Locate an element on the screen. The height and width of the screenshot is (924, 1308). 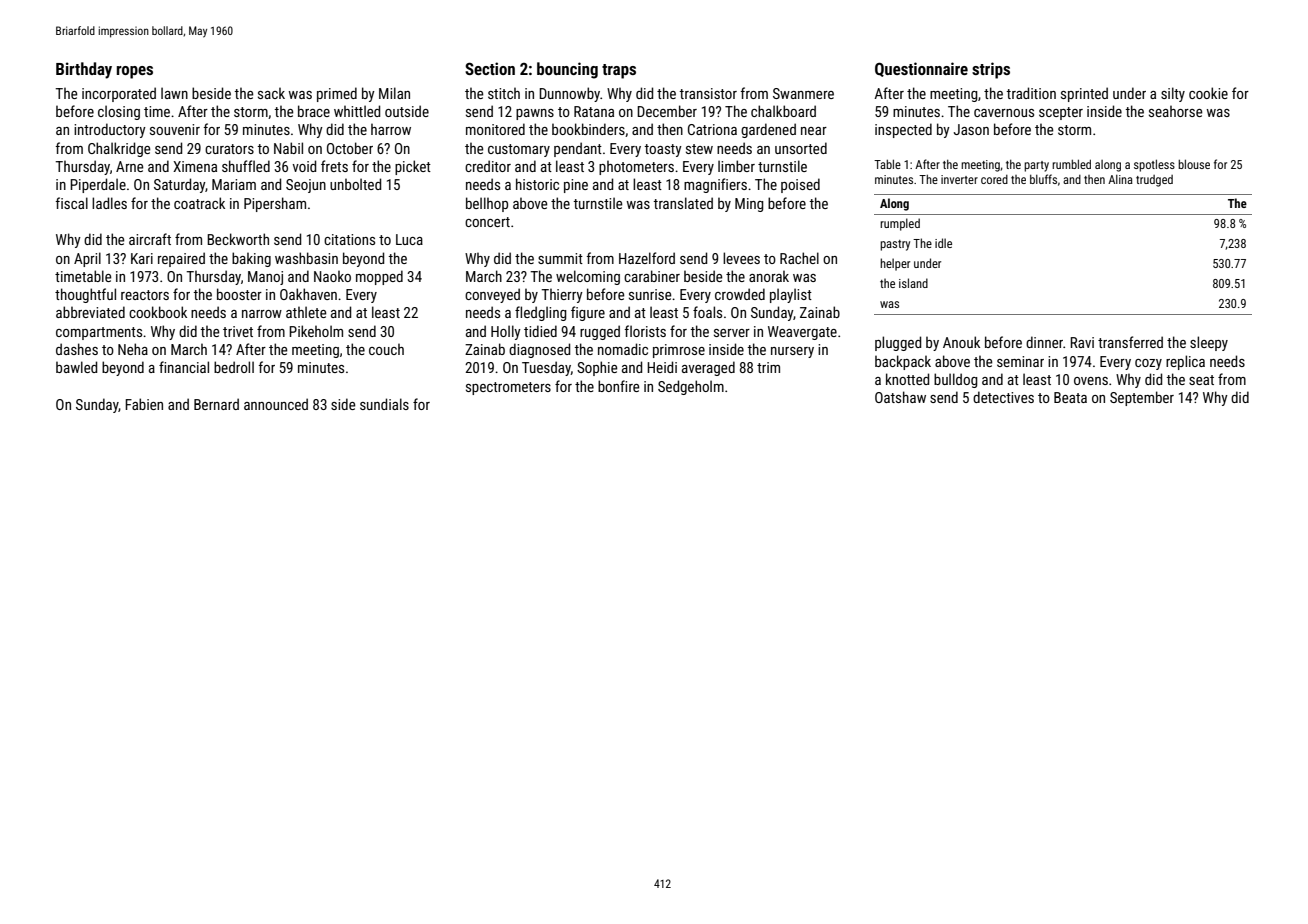
strips is located at coordinates (991, 70).
